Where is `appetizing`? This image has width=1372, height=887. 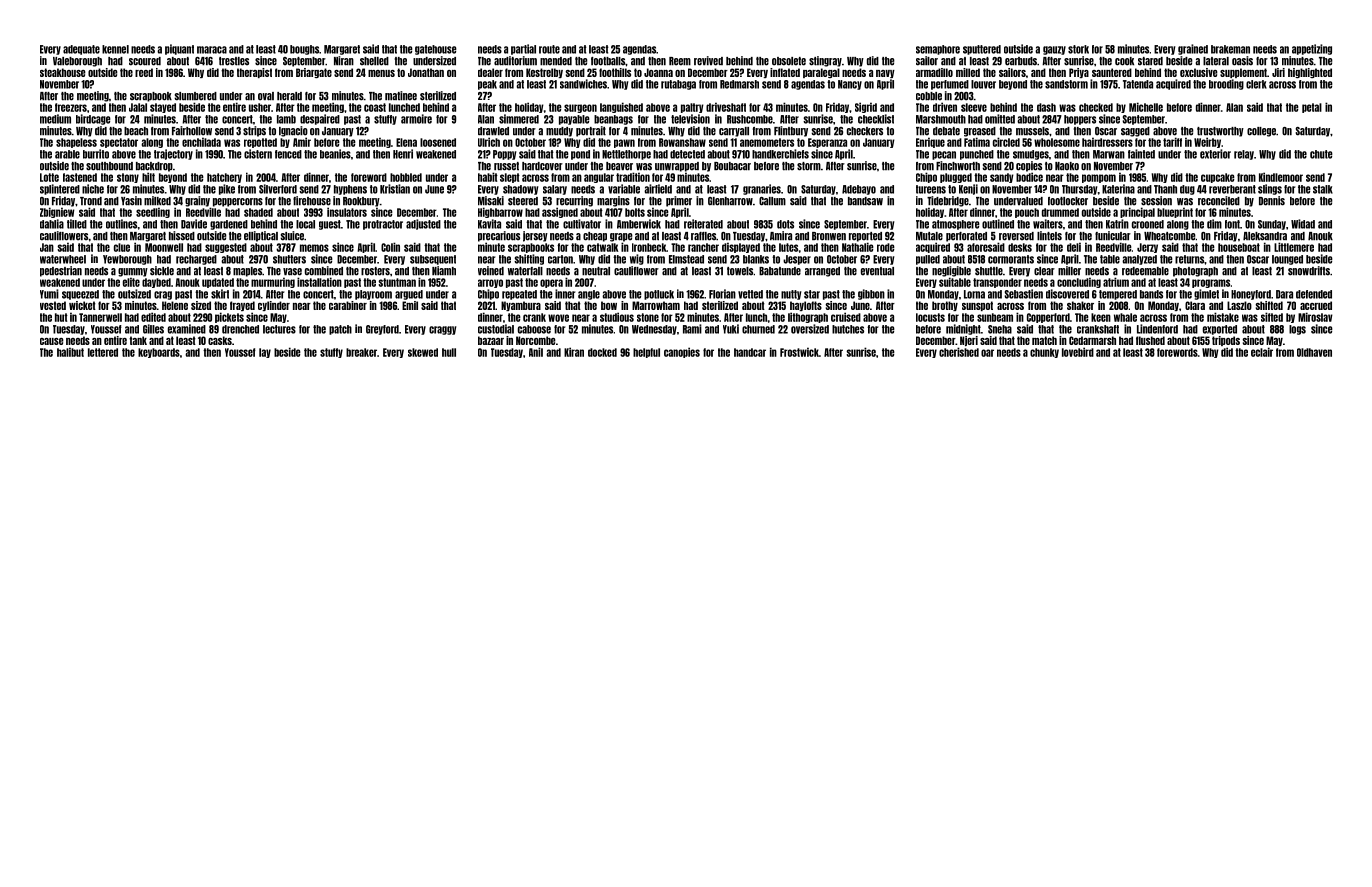
appetizing is located at coordinates (1312, 49).
